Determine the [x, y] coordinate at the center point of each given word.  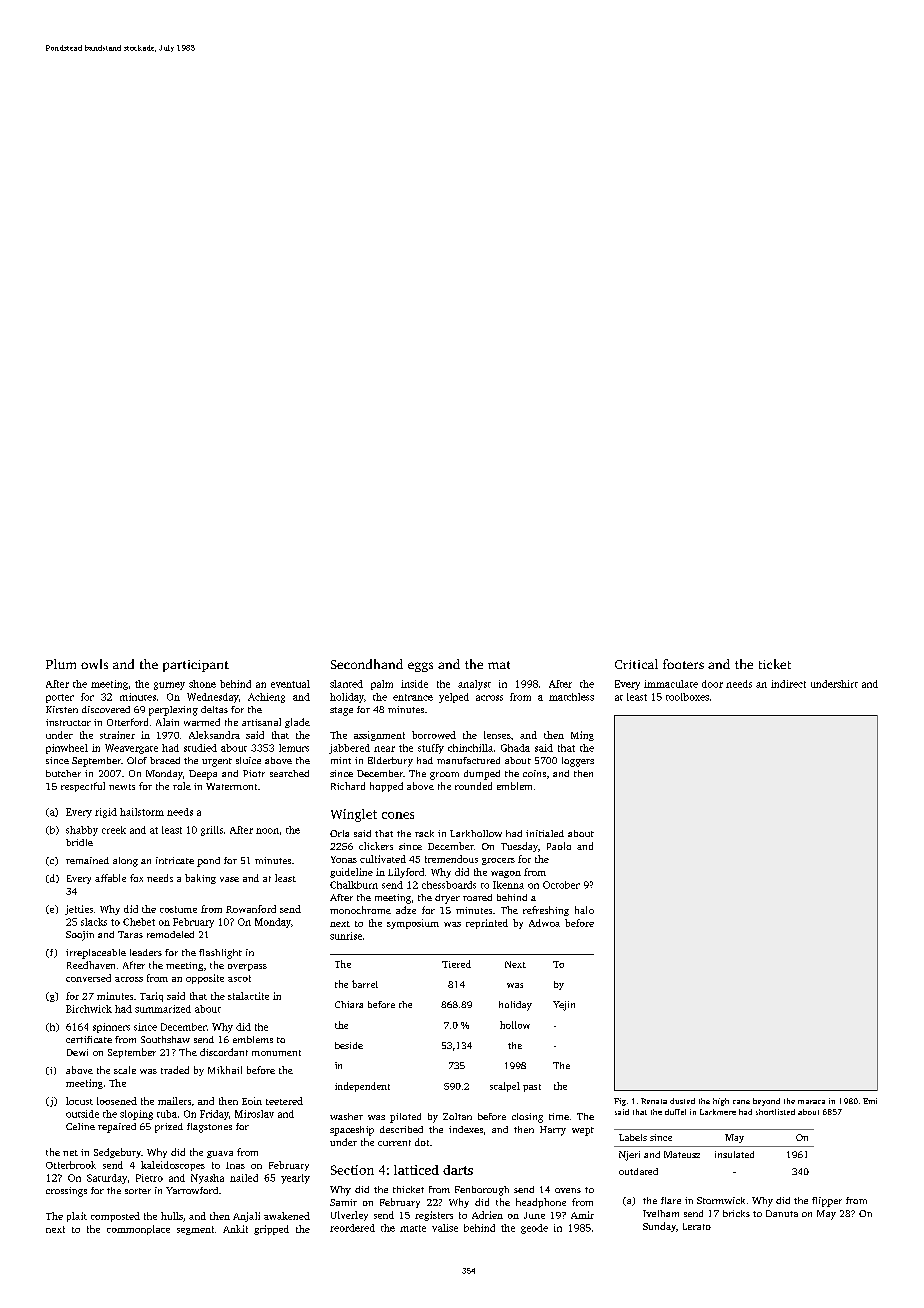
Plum [61, 664]
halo [584, 910]
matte [413, 1228]
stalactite [248, 996]
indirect [788, 684]
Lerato [697, 1226]
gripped [271, 1230]
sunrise [346, 936]
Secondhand [367, 664]
